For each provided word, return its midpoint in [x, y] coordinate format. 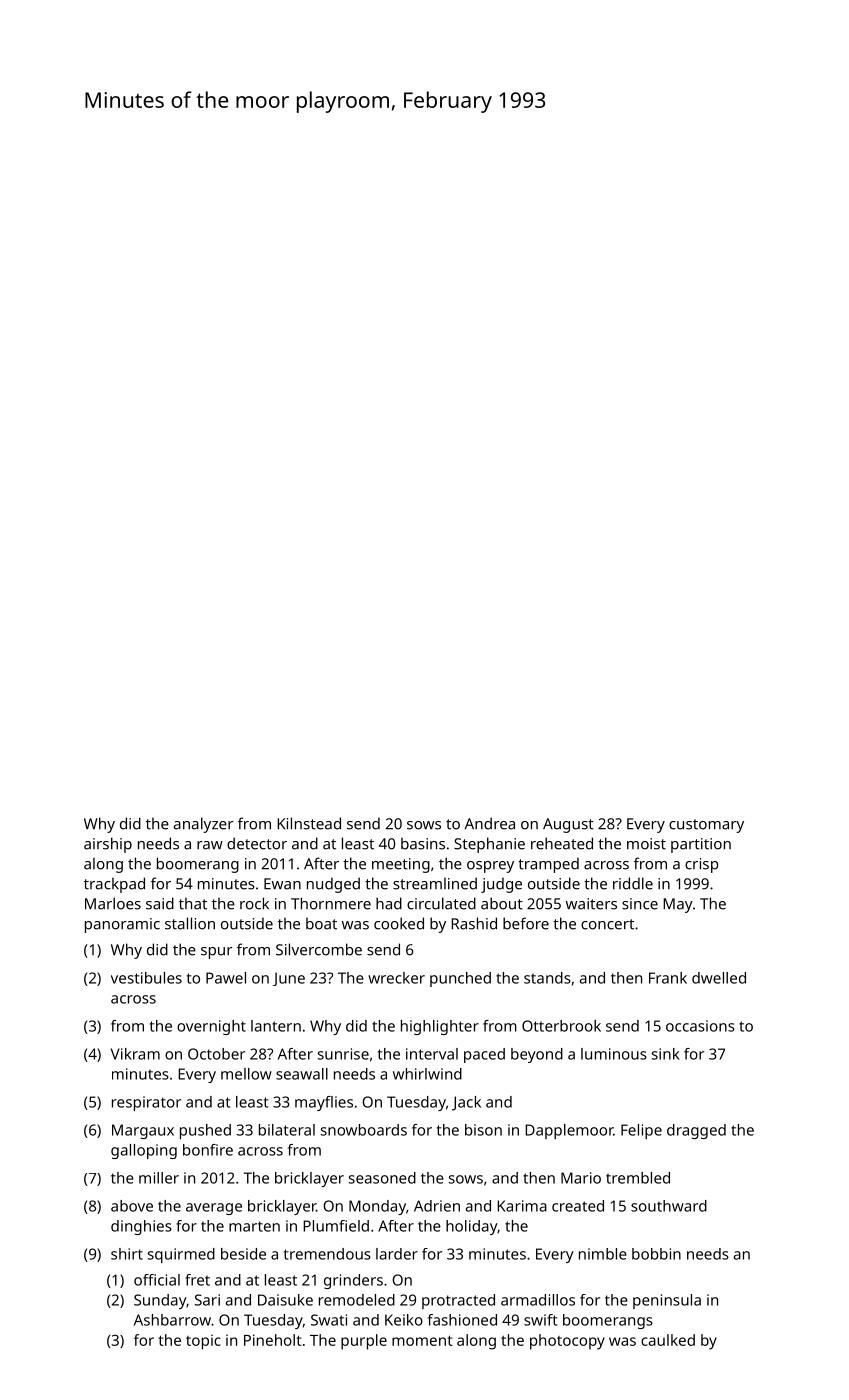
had [389, 903]
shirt [127, 1254]
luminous [614, 1054]
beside [243, 1254]
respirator [146, 1103]
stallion [190, 923]
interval [432, 1054]
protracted [458, 1301]
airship [108, 845]
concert [607, 924]
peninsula [667, 1301]
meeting [401, 865]
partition [701, 845]
